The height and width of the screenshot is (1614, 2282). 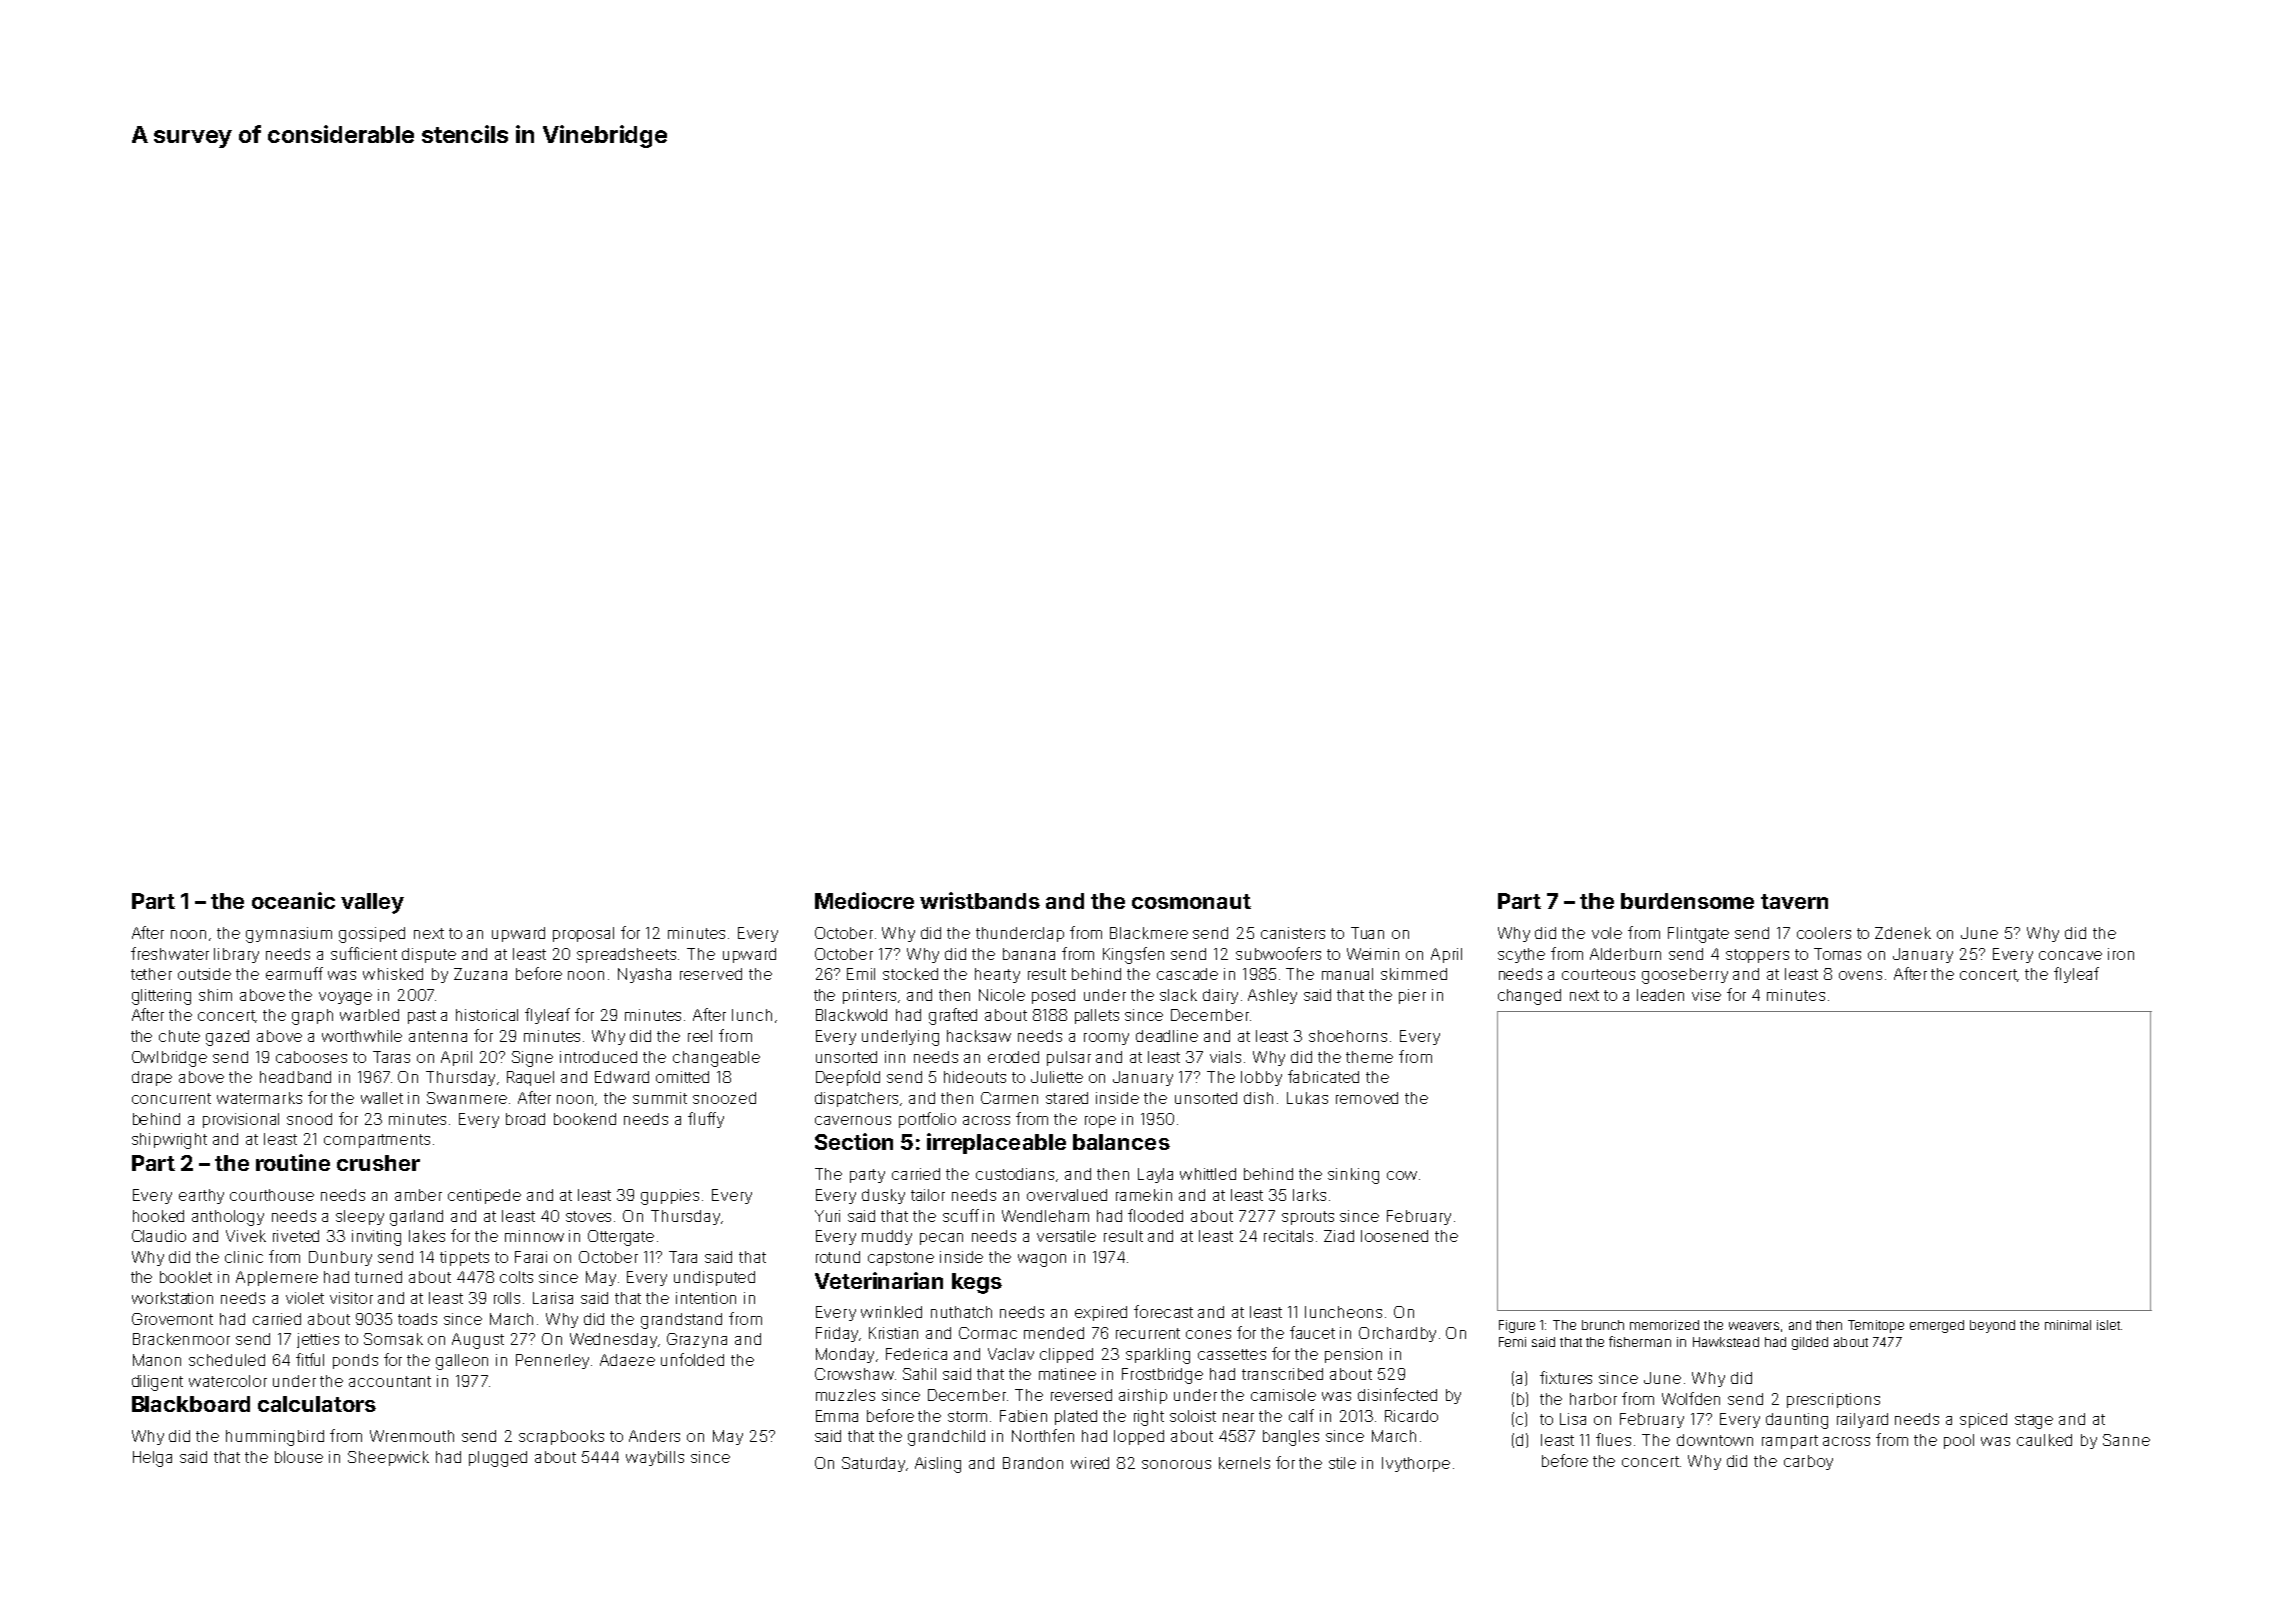 I want to click on gossiped, so click(x=372, y=935).
